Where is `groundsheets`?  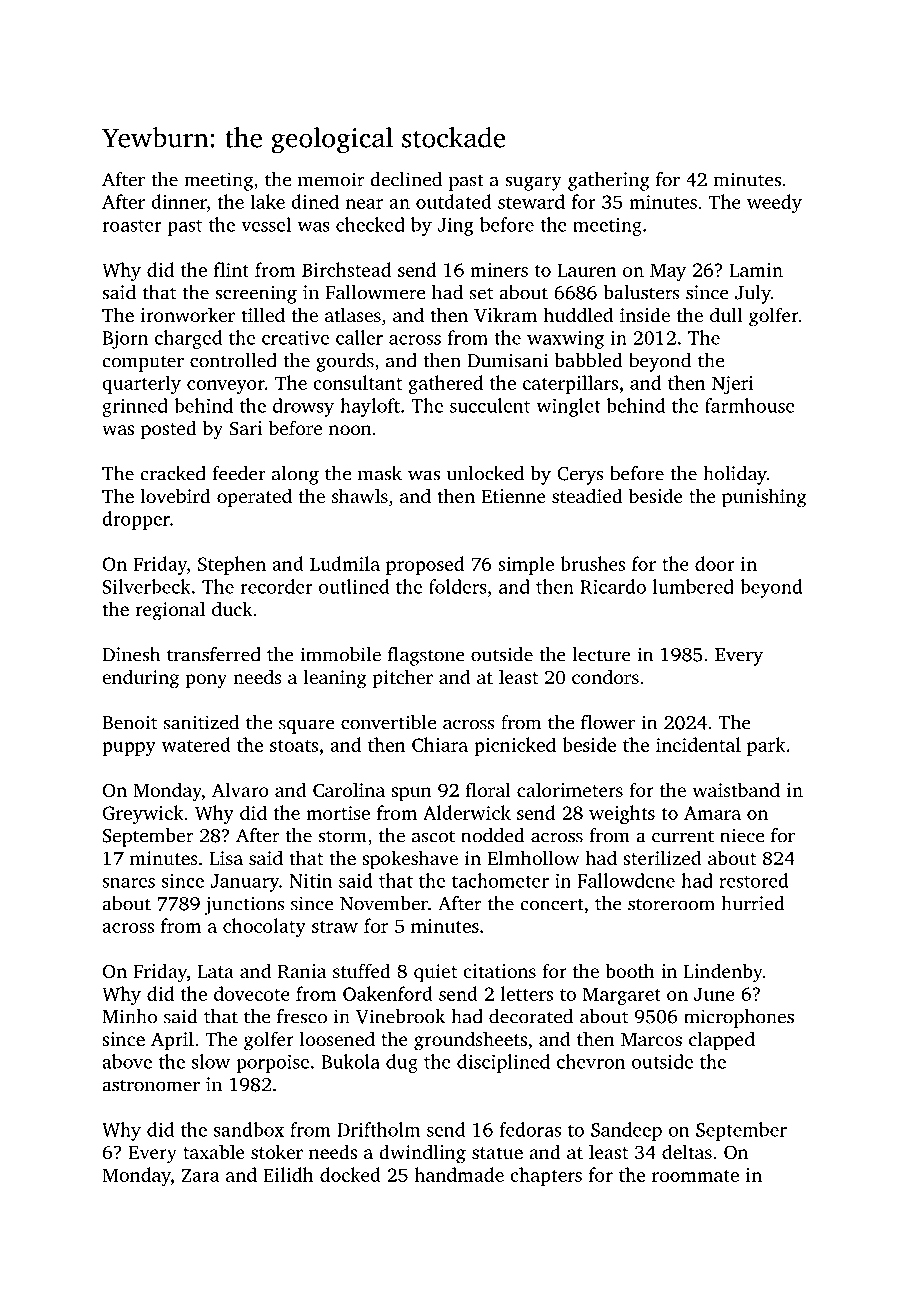
groundsheets is located at coordinates (470, 1041).
